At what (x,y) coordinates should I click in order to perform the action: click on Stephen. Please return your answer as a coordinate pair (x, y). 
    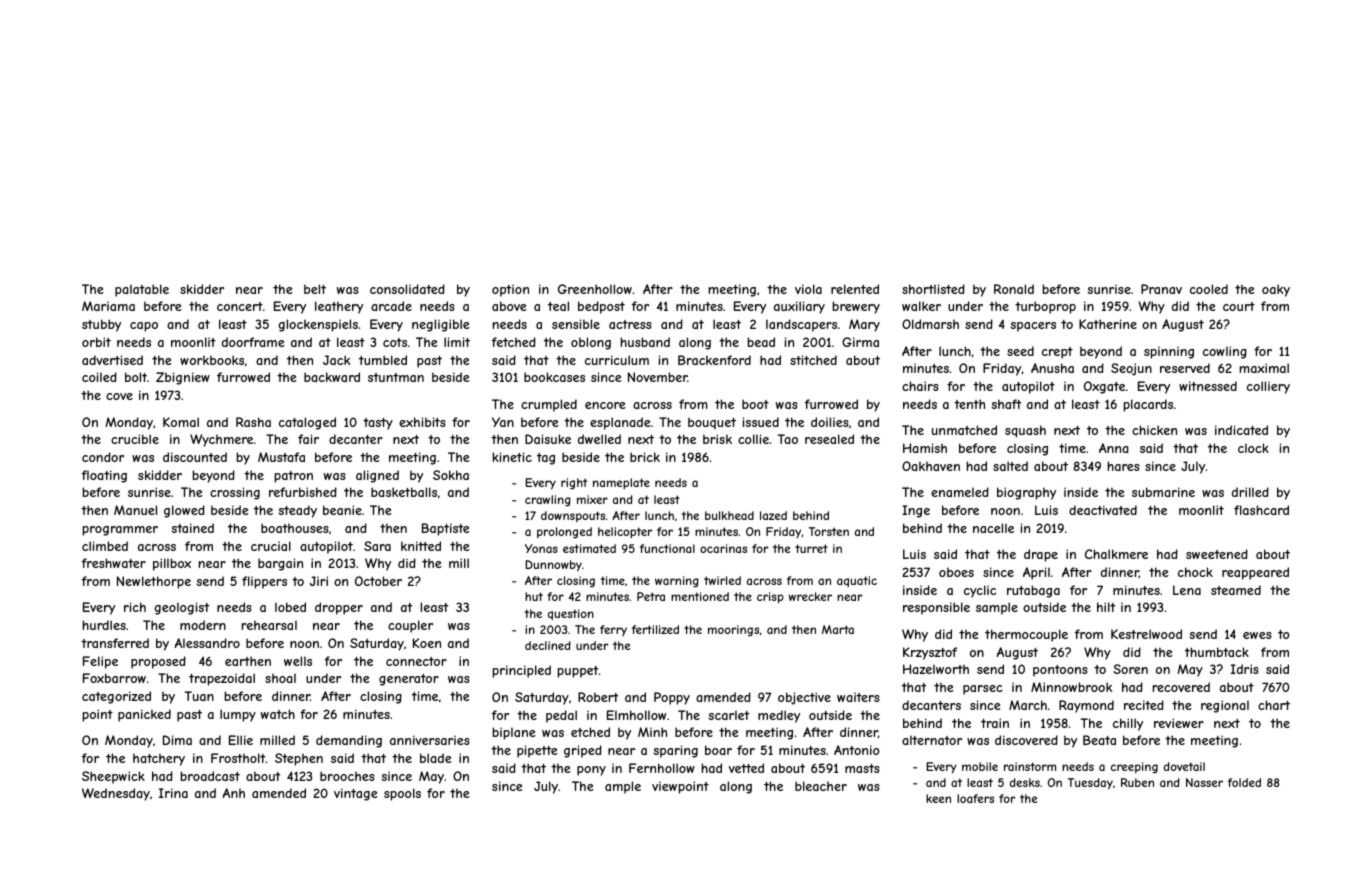
    Looking at the image, I should click on (299, 759).
